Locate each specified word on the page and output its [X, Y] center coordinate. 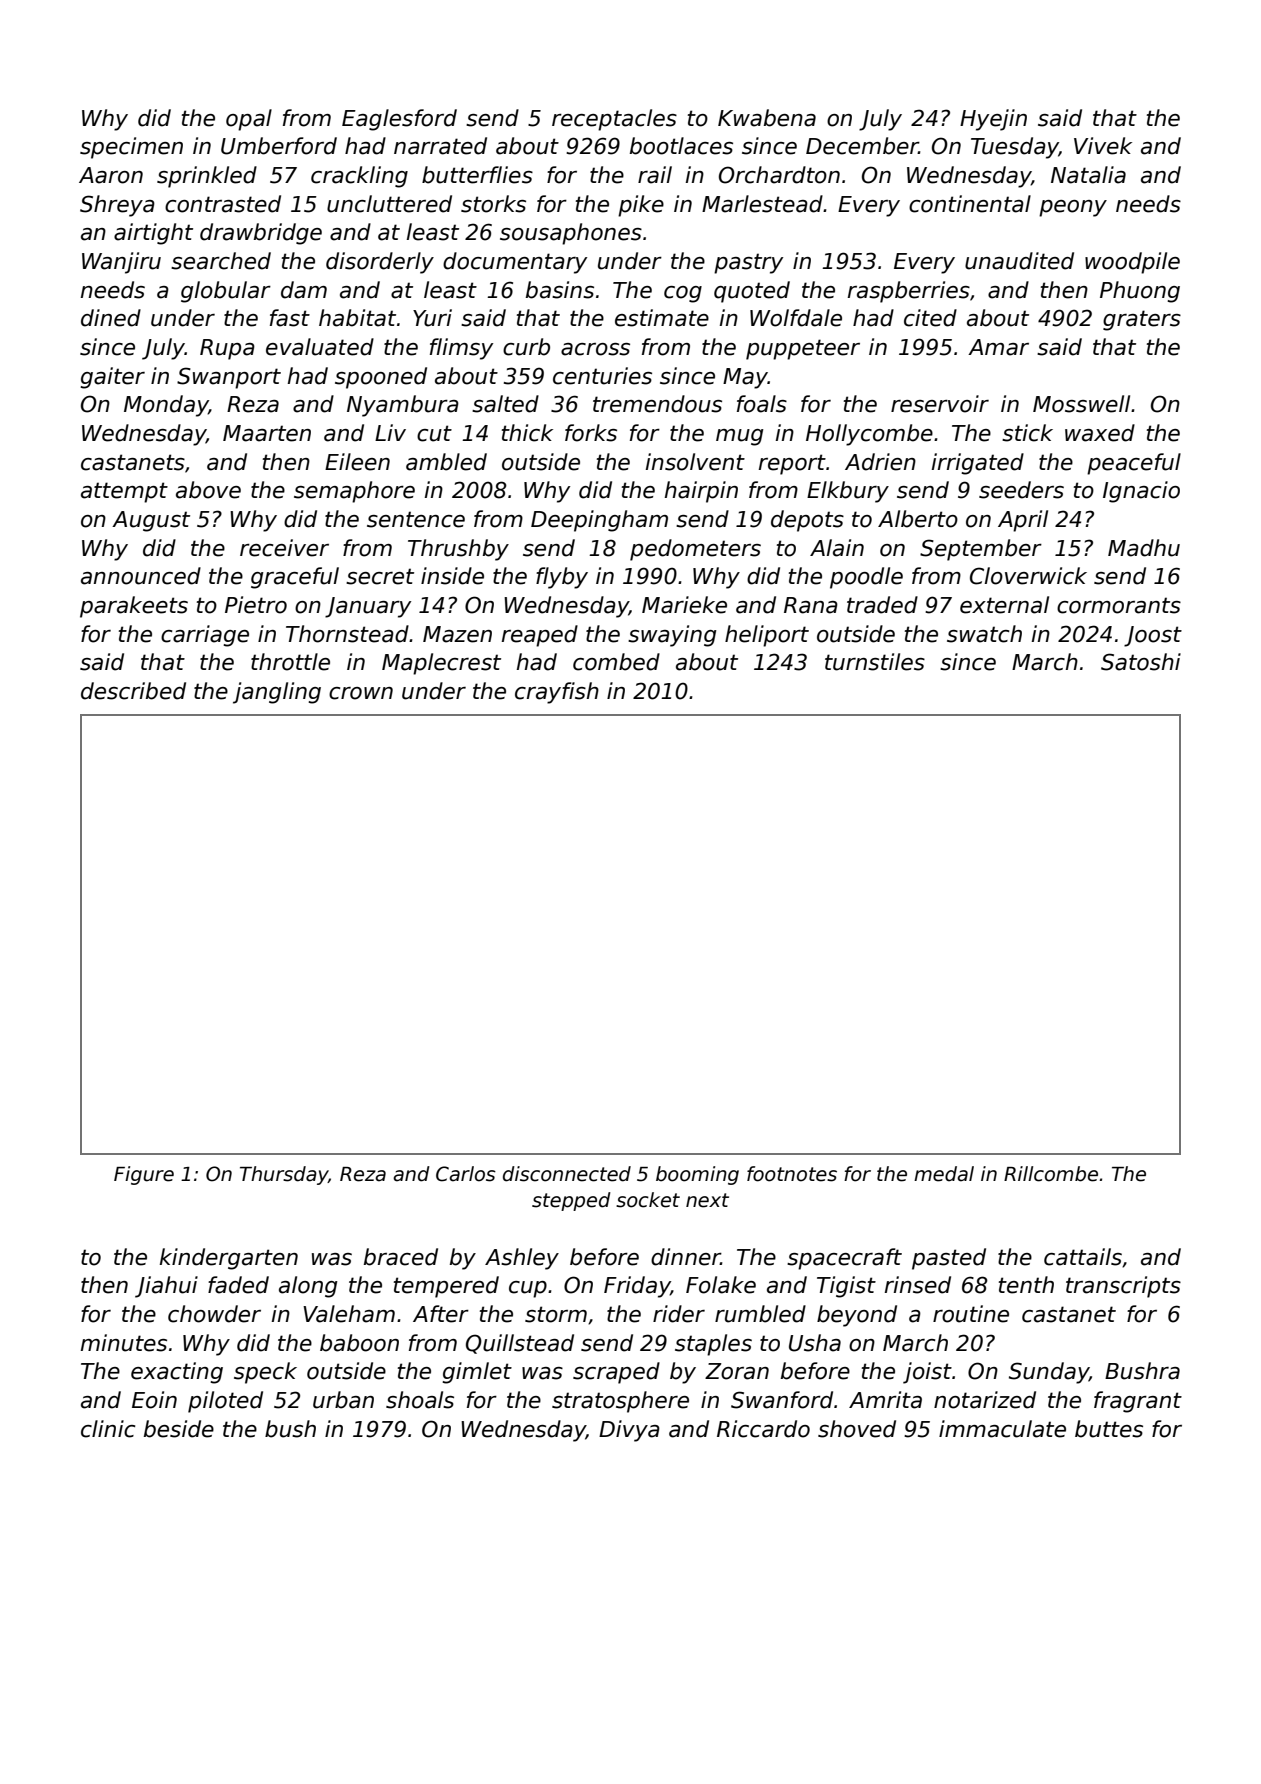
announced [141, 576]
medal [944, 1174]
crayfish [557, 693]
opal [249, 120]
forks [591, 433]
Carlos [466, 1174]
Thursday [284, 1175]
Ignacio [1141, 492]
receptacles [614, 120]
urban [343, 1400]
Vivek [1103, 146]
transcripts [1123, 1287]
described [133, 691]
